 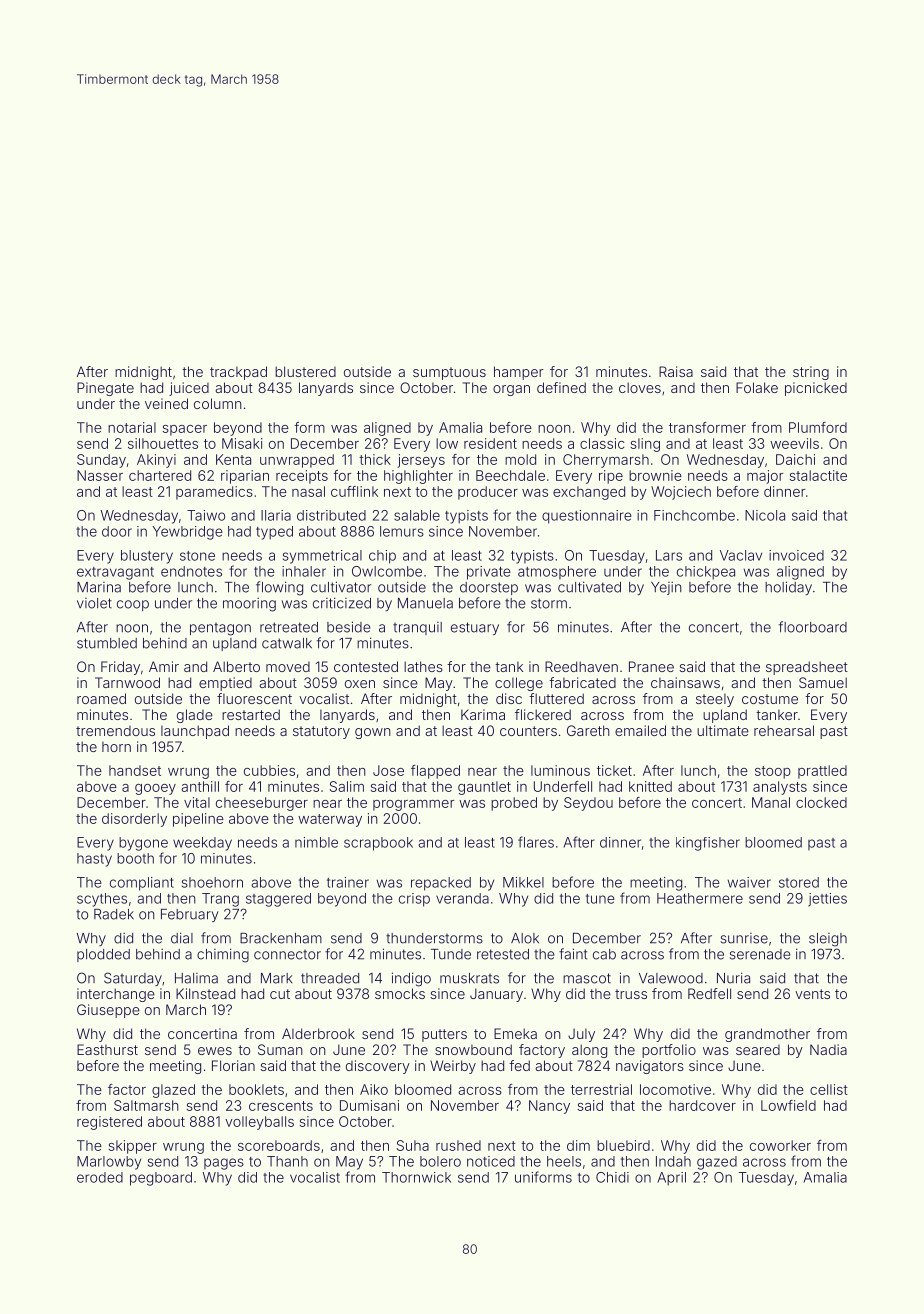 I want to click on bolero, so click(x=440, y=1161).
